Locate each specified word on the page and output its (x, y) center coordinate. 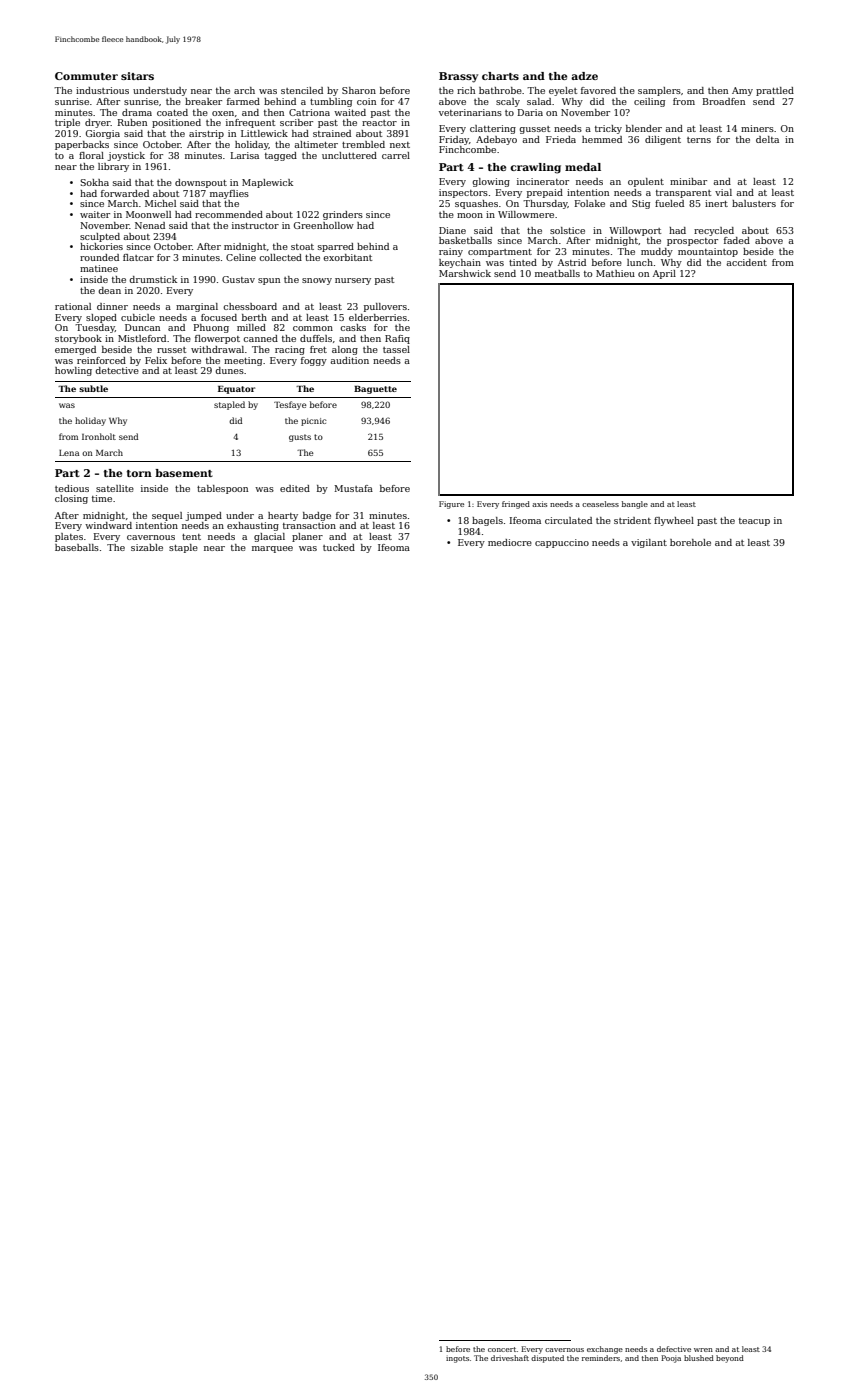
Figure (451, 505)
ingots (457, 1359)
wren (703, 1350)
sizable (147, 547)
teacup (754, 522)
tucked (339, 547)
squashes (476, 204)
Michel (160, 203)
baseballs (77, 547)
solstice (567, 230)
